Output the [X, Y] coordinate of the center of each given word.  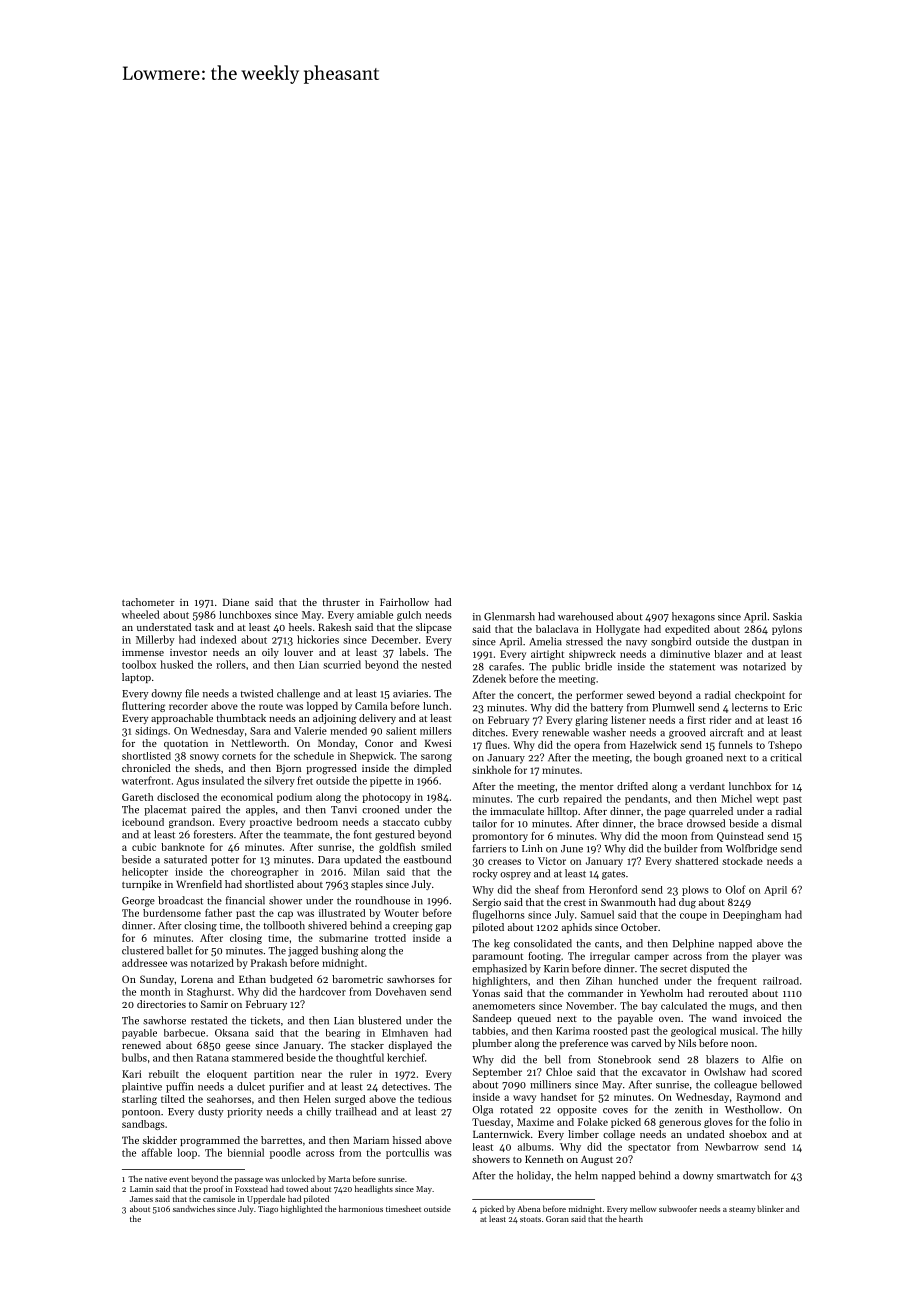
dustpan [770, 642]
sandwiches [194, 1208]
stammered [257, 1057]
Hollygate [618, 630]
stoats [530, 1219]
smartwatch [743, 1175]
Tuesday [491, 1123]
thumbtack [241, 718]
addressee [144, 963]
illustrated [342, 913]
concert [534, 695]
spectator [649, 1148]
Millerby [155, 640]
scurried [342, 664]
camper [651, 958]
